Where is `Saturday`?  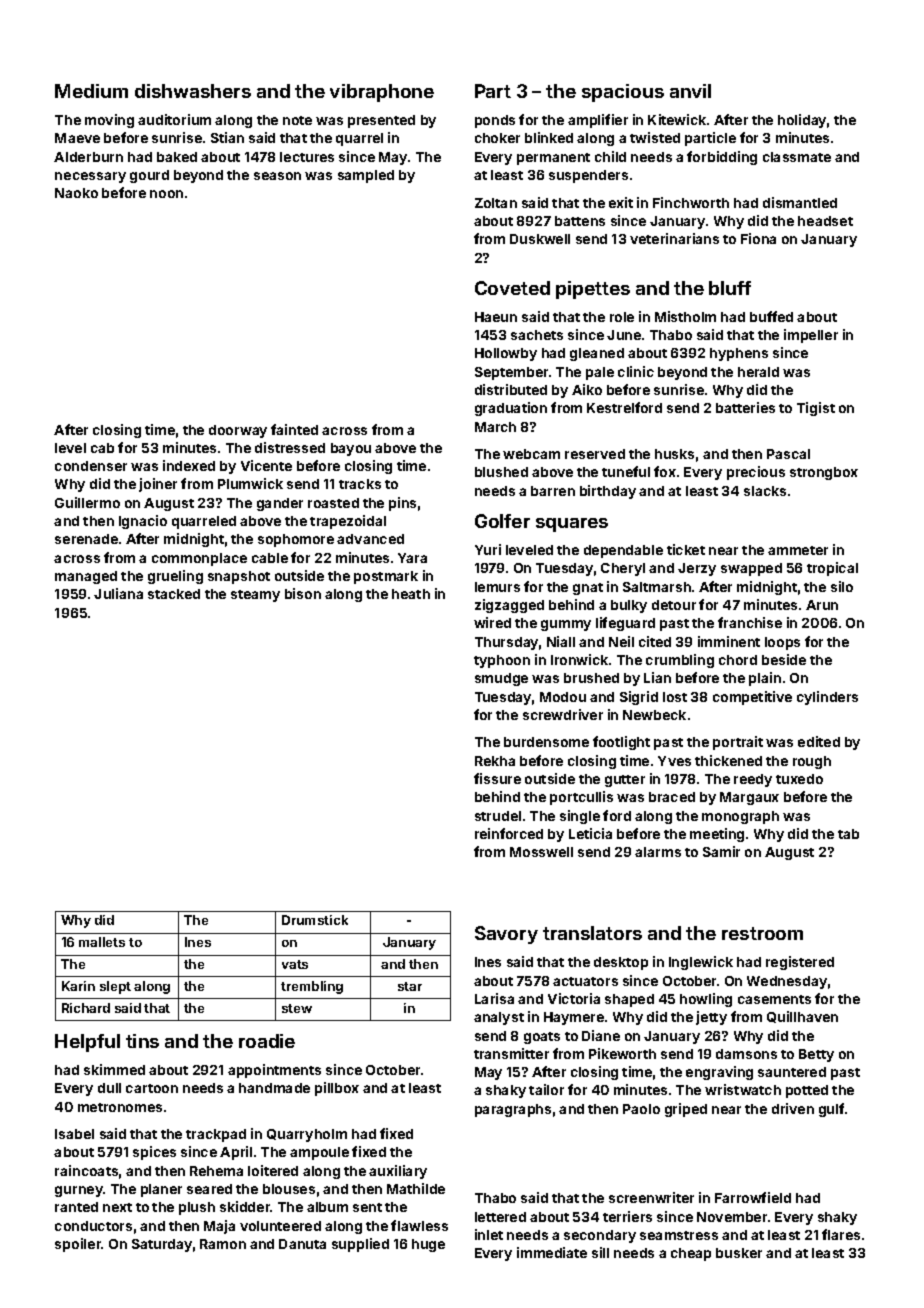
Saturday is located at coordinates (162, 1245).
